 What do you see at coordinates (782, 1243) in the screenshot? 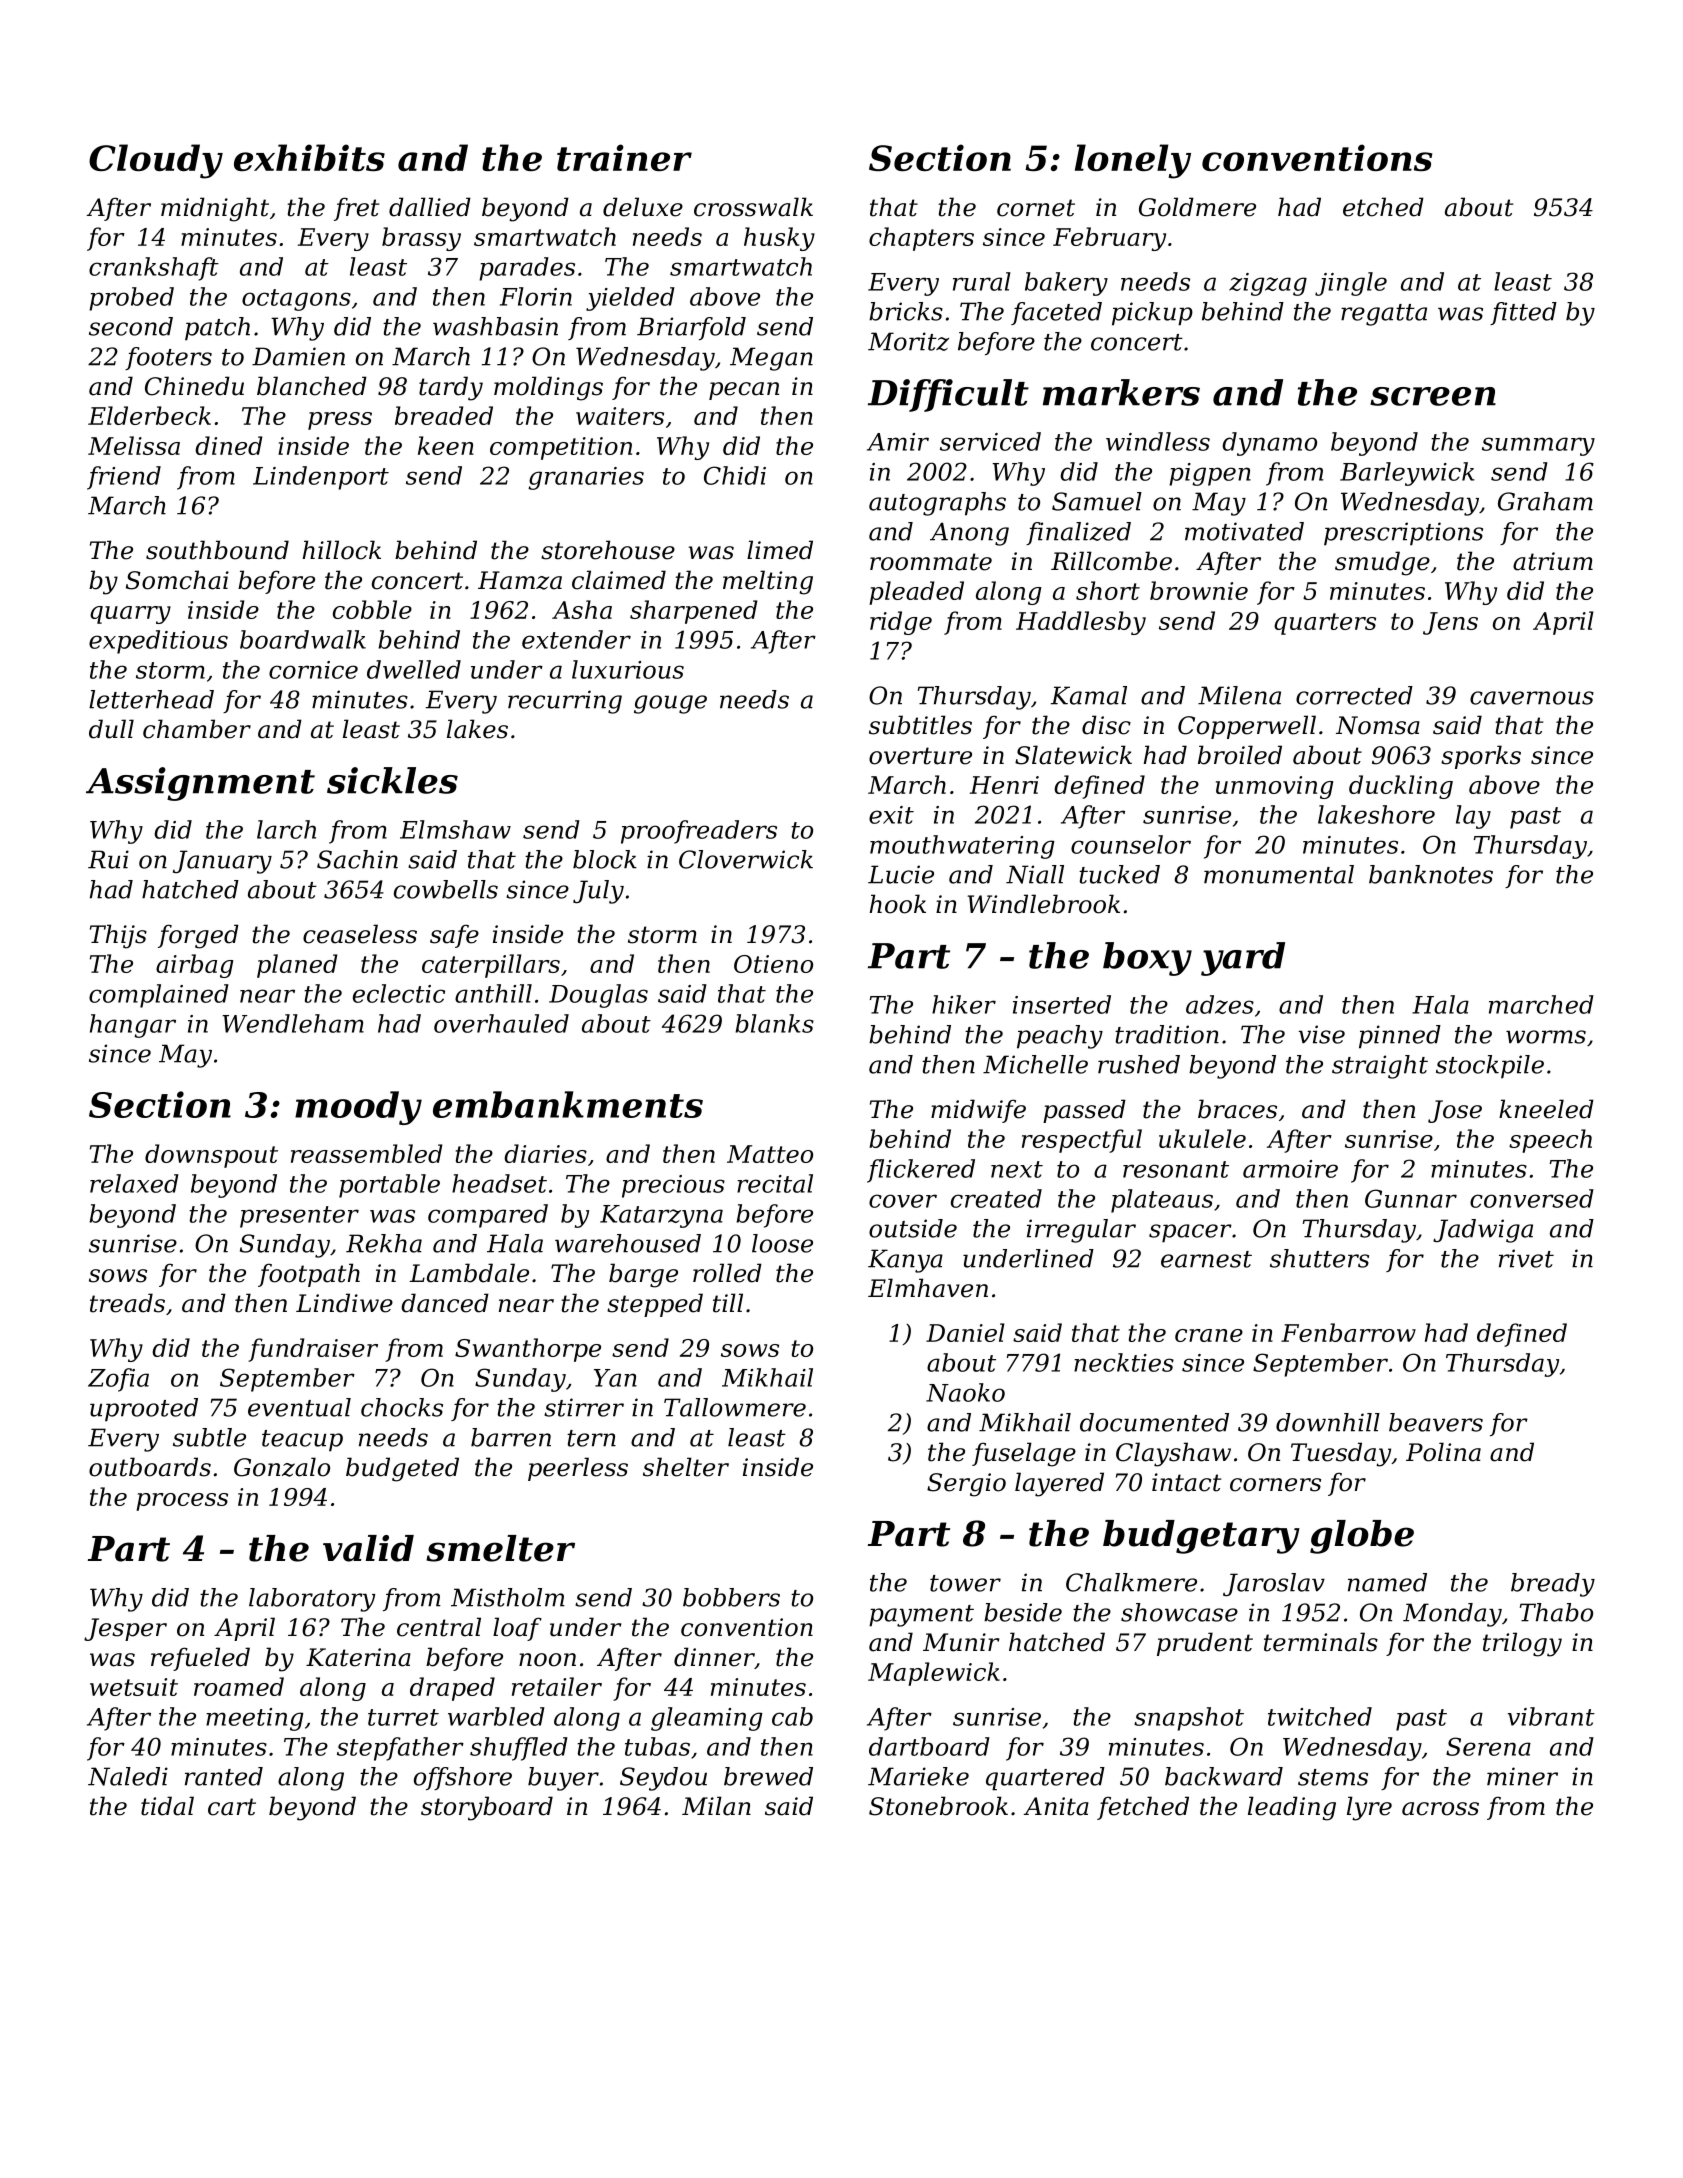
I see `loose` at bounding box center [782, 1243].
